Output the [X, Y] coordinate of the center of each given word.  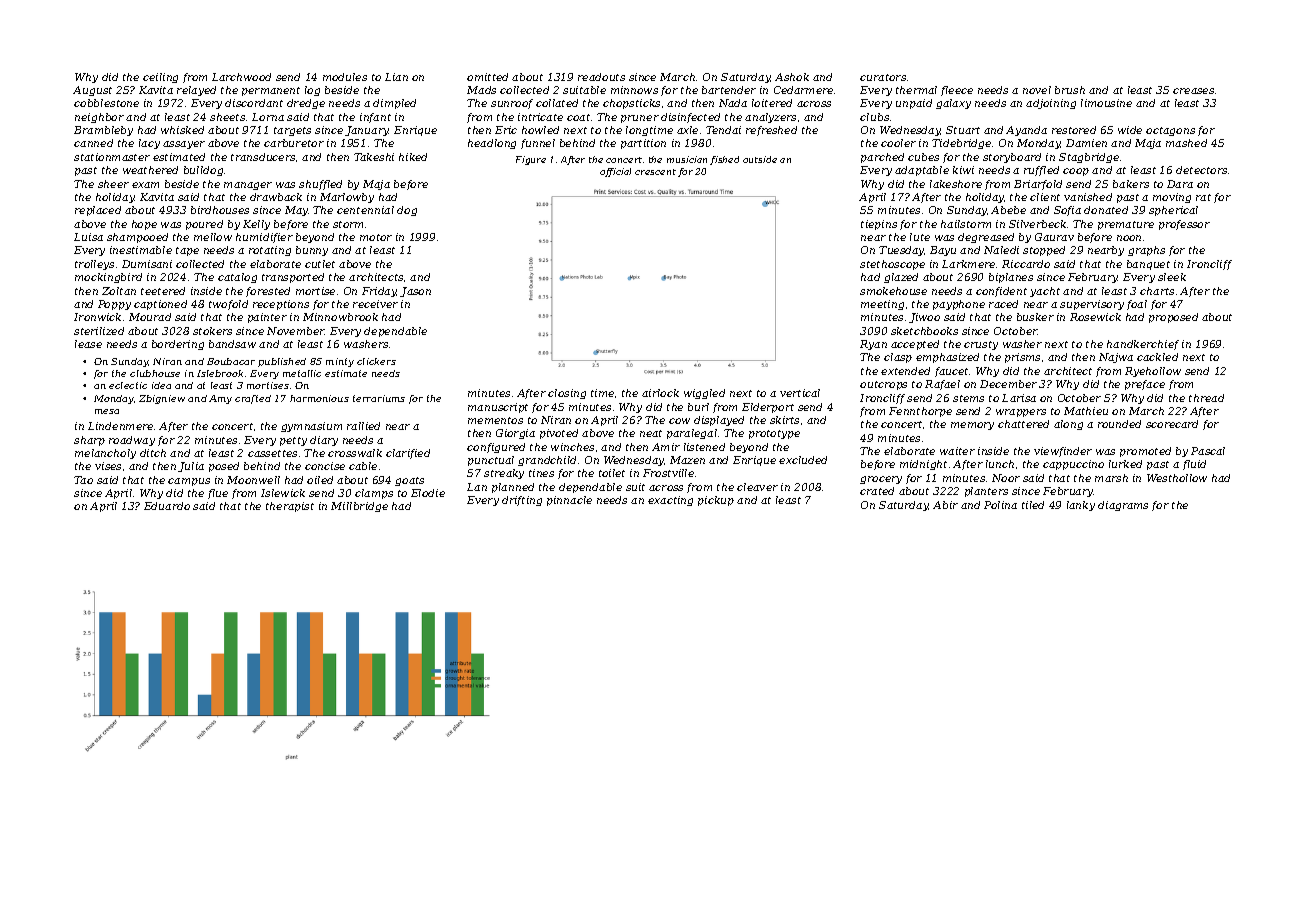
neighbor [99, 118]
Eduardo [167, 506]
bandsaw [232, 344]
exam [145, 185]
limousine [1106, 103]
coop [1076, 172]
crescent [655, 172]
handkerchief [1143, 345]
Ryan [873, 345]
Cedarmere [803, 90]
